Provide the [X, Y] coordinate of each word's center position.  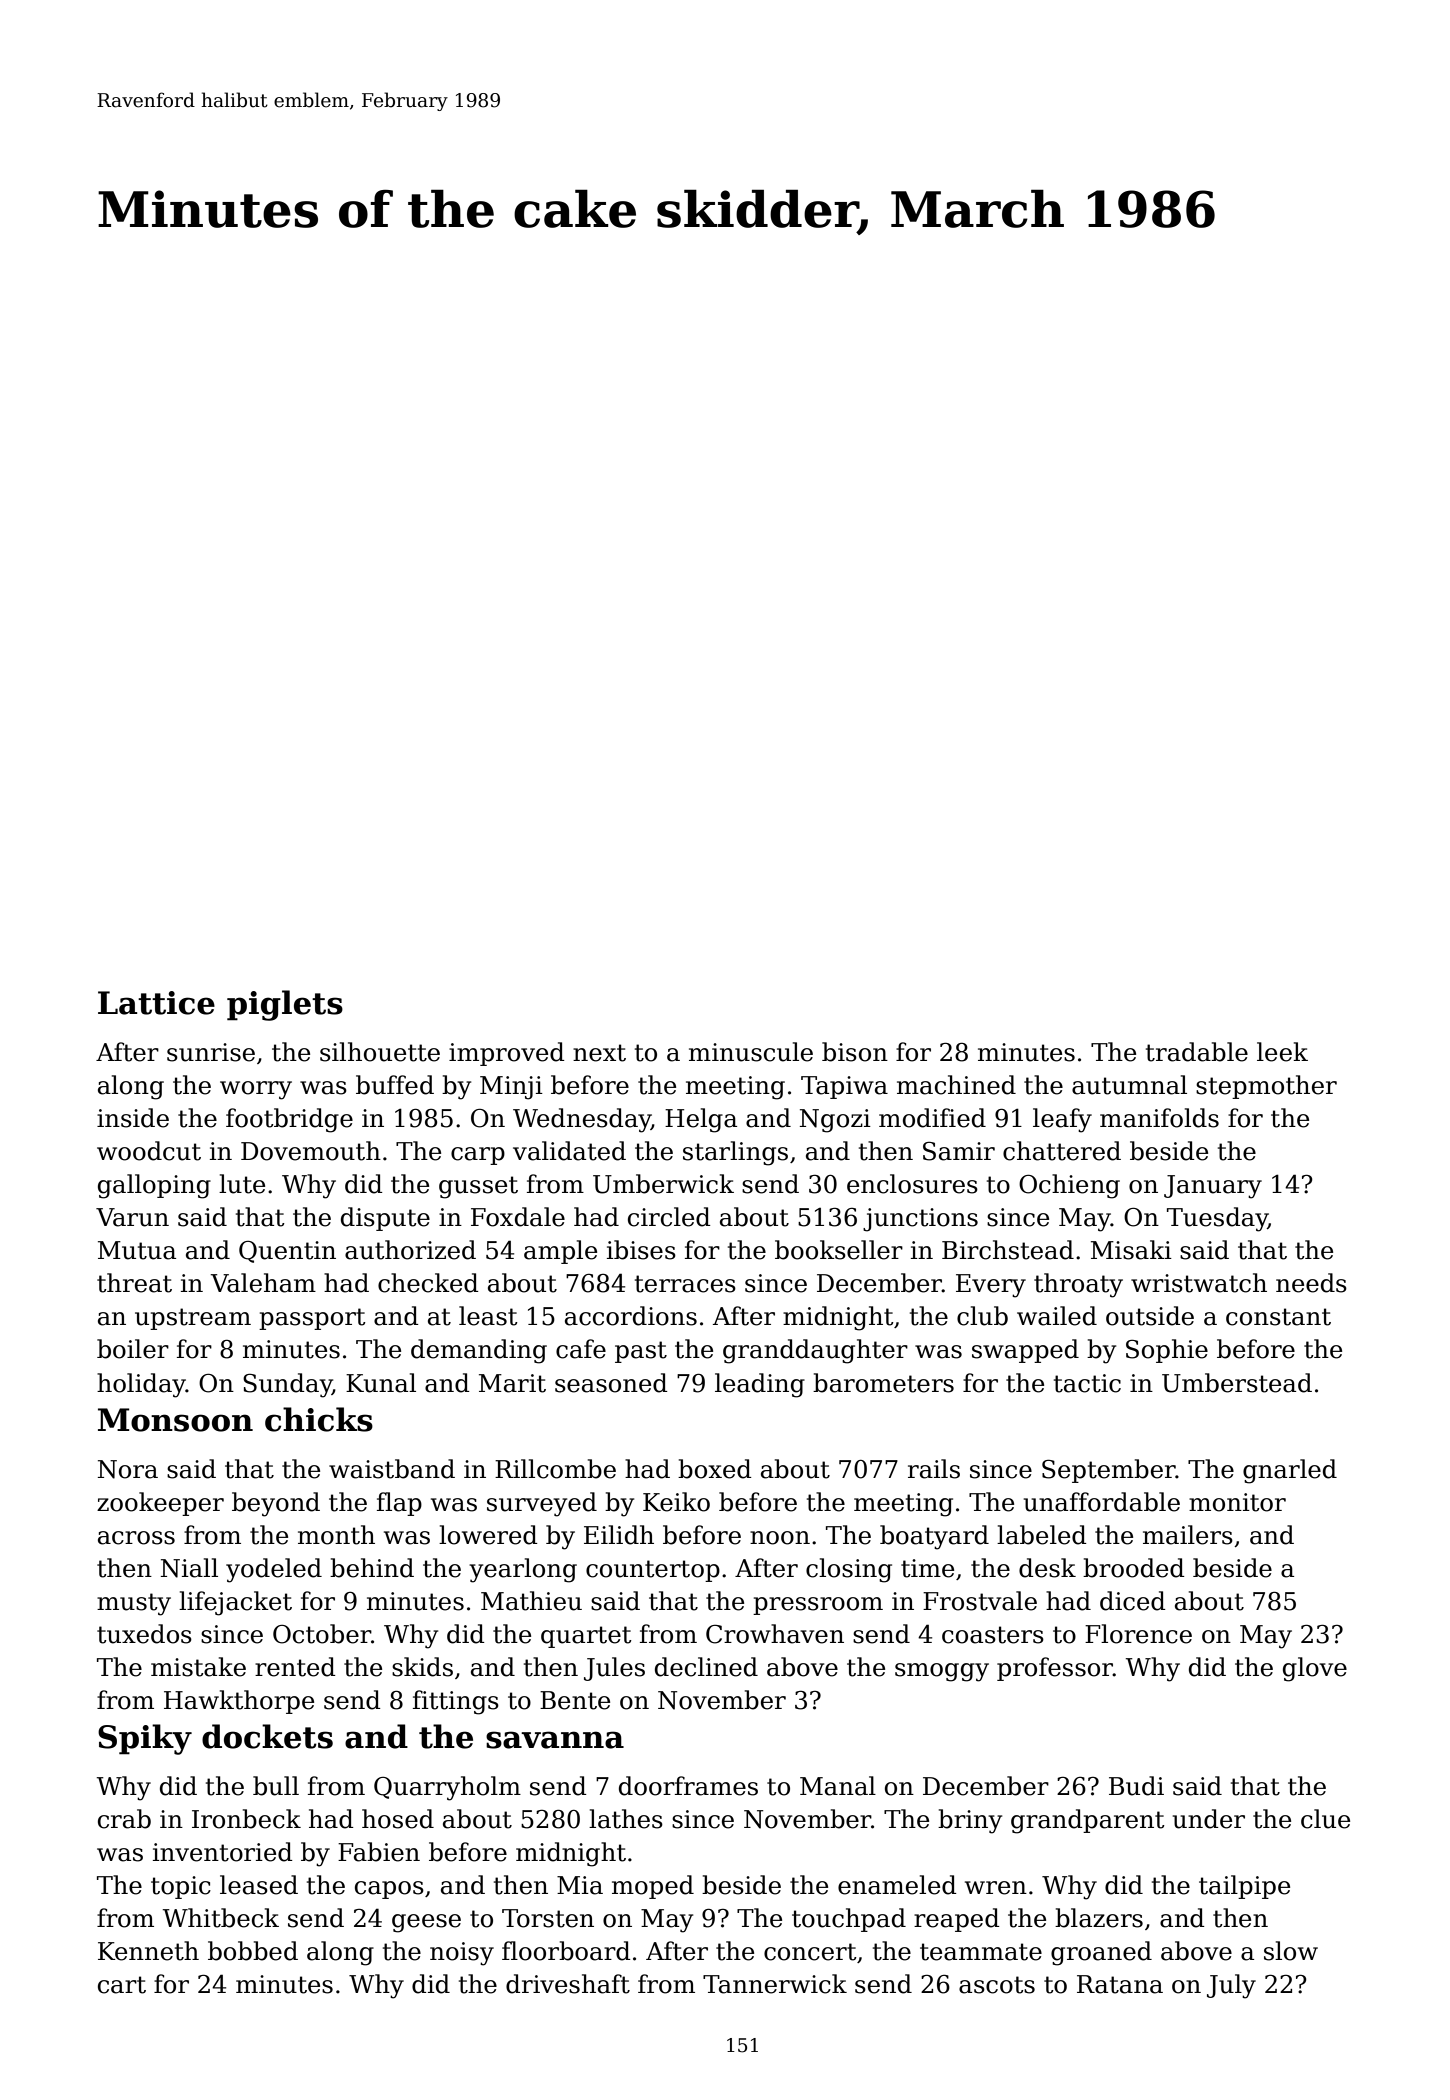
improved [507, 1054]
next [599, 1053]
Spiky [145, 1739]
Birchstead [1008, 1250]
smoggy [942, 1672]
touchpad [849, 1920]
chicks [319, 1419]
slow [1291, 1951]
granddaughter [815, 1351]
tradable [1197, 1052]
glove [1315, 1669]
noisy [462, 1954]
